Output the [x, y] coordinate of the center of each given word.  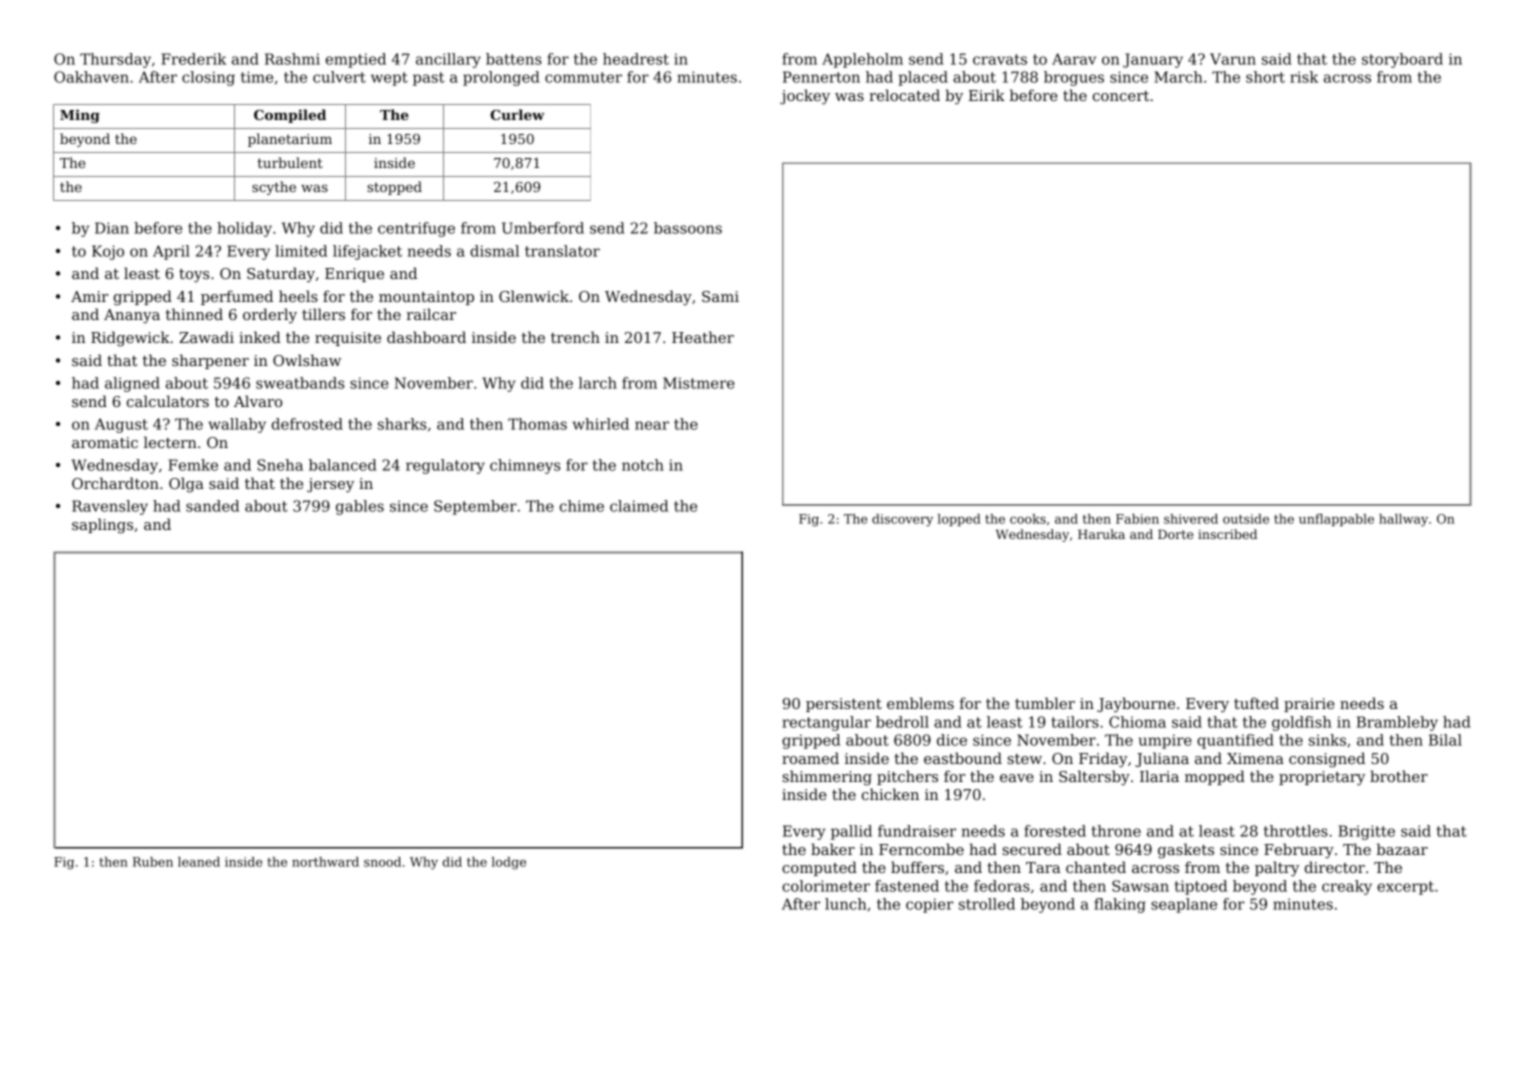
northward [325, 862]
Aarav [1074, 59]
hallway [1403, 520]
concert [1121, 96]
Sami [720, 296]
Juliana [1162, 759]
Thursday [115, 60]
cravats [1000, 59]
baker [833, 849]
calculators [168, 401]
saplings [102, 526]
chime [582, 506]
